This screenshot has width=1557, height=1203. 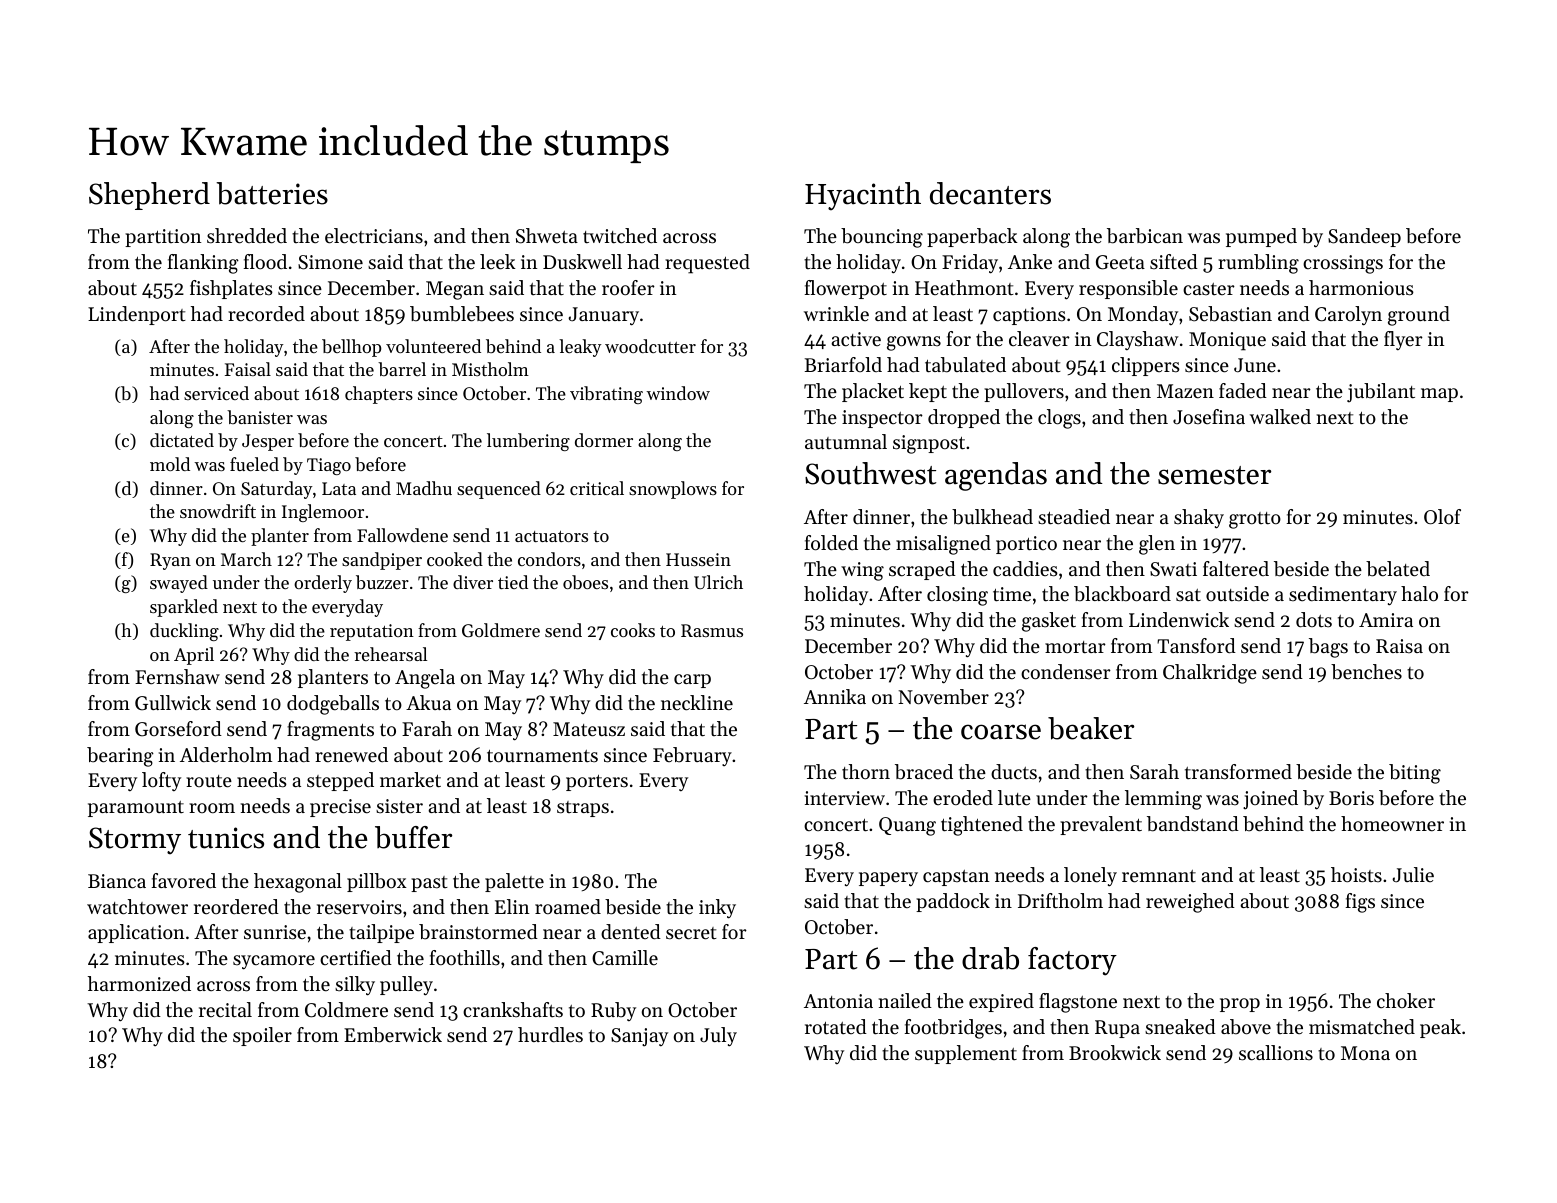 I want to click on Sanjay, so click(x=639, y=1037).
